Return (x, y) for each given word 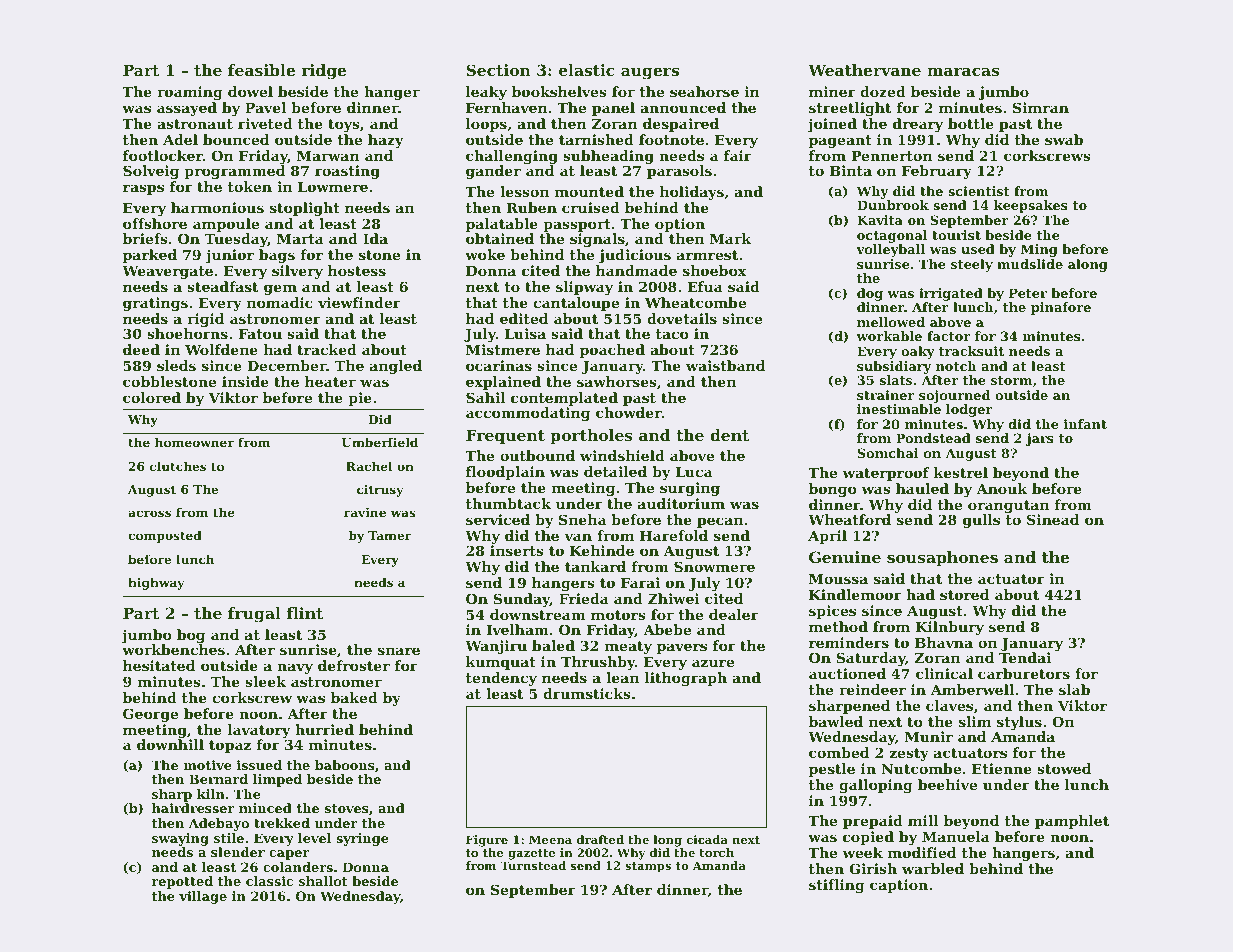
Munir (929, 736)
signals (597, 240)
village (203, 897)
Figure (487, 841)
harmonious (217, 207)
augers (650, 73)
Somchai (888, 453)
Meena (550, 839)
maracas (963, 71)
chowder (629, 412)
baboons (345, 765)
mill (923, 820)
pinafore (1061, 308)
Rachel (369, 466)
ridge (323, 72)
